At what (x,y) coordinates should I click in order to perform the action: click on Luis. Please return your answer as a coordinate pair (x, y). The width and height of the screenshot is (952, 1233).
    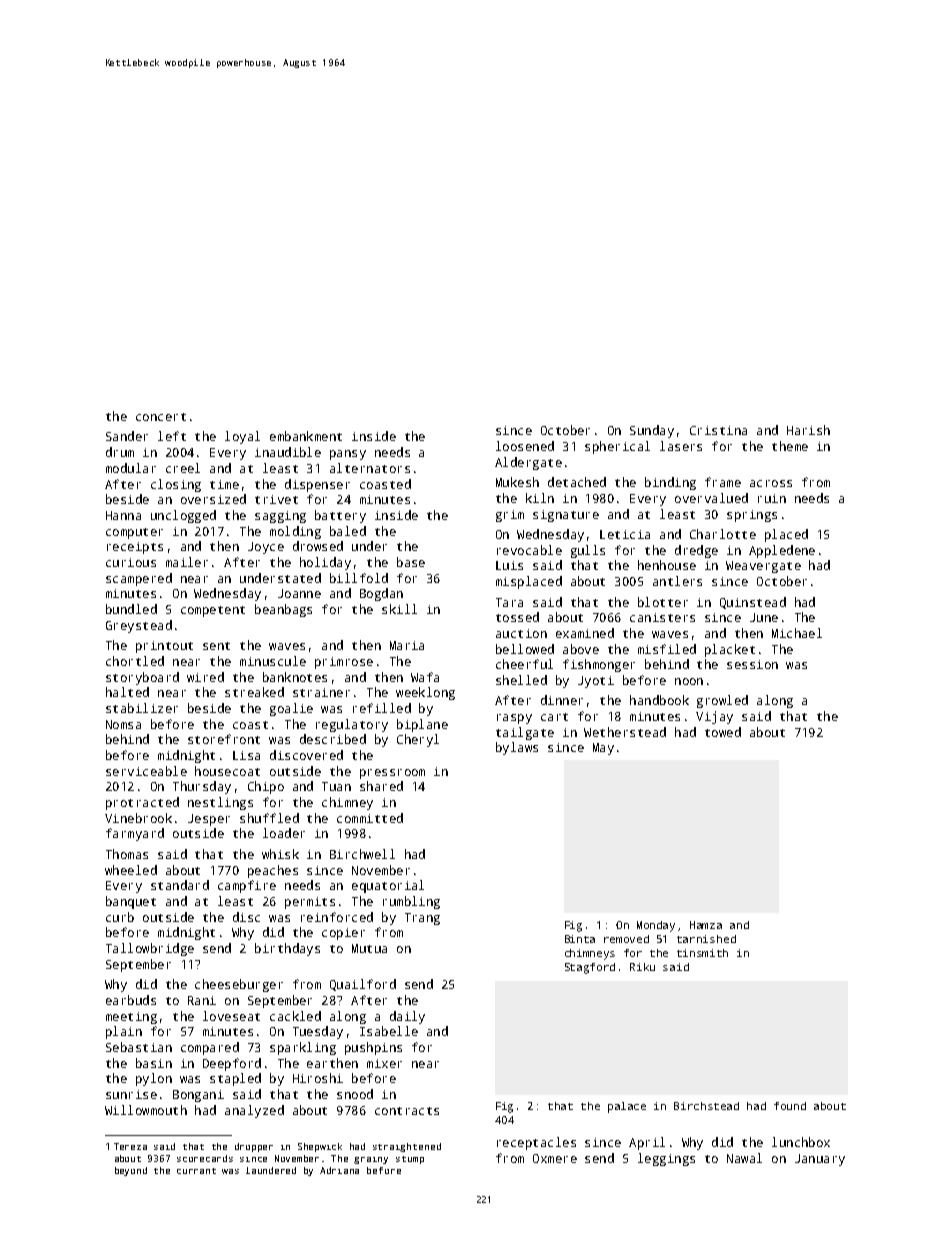
    Looking at the image, I should click on (509, 565).
